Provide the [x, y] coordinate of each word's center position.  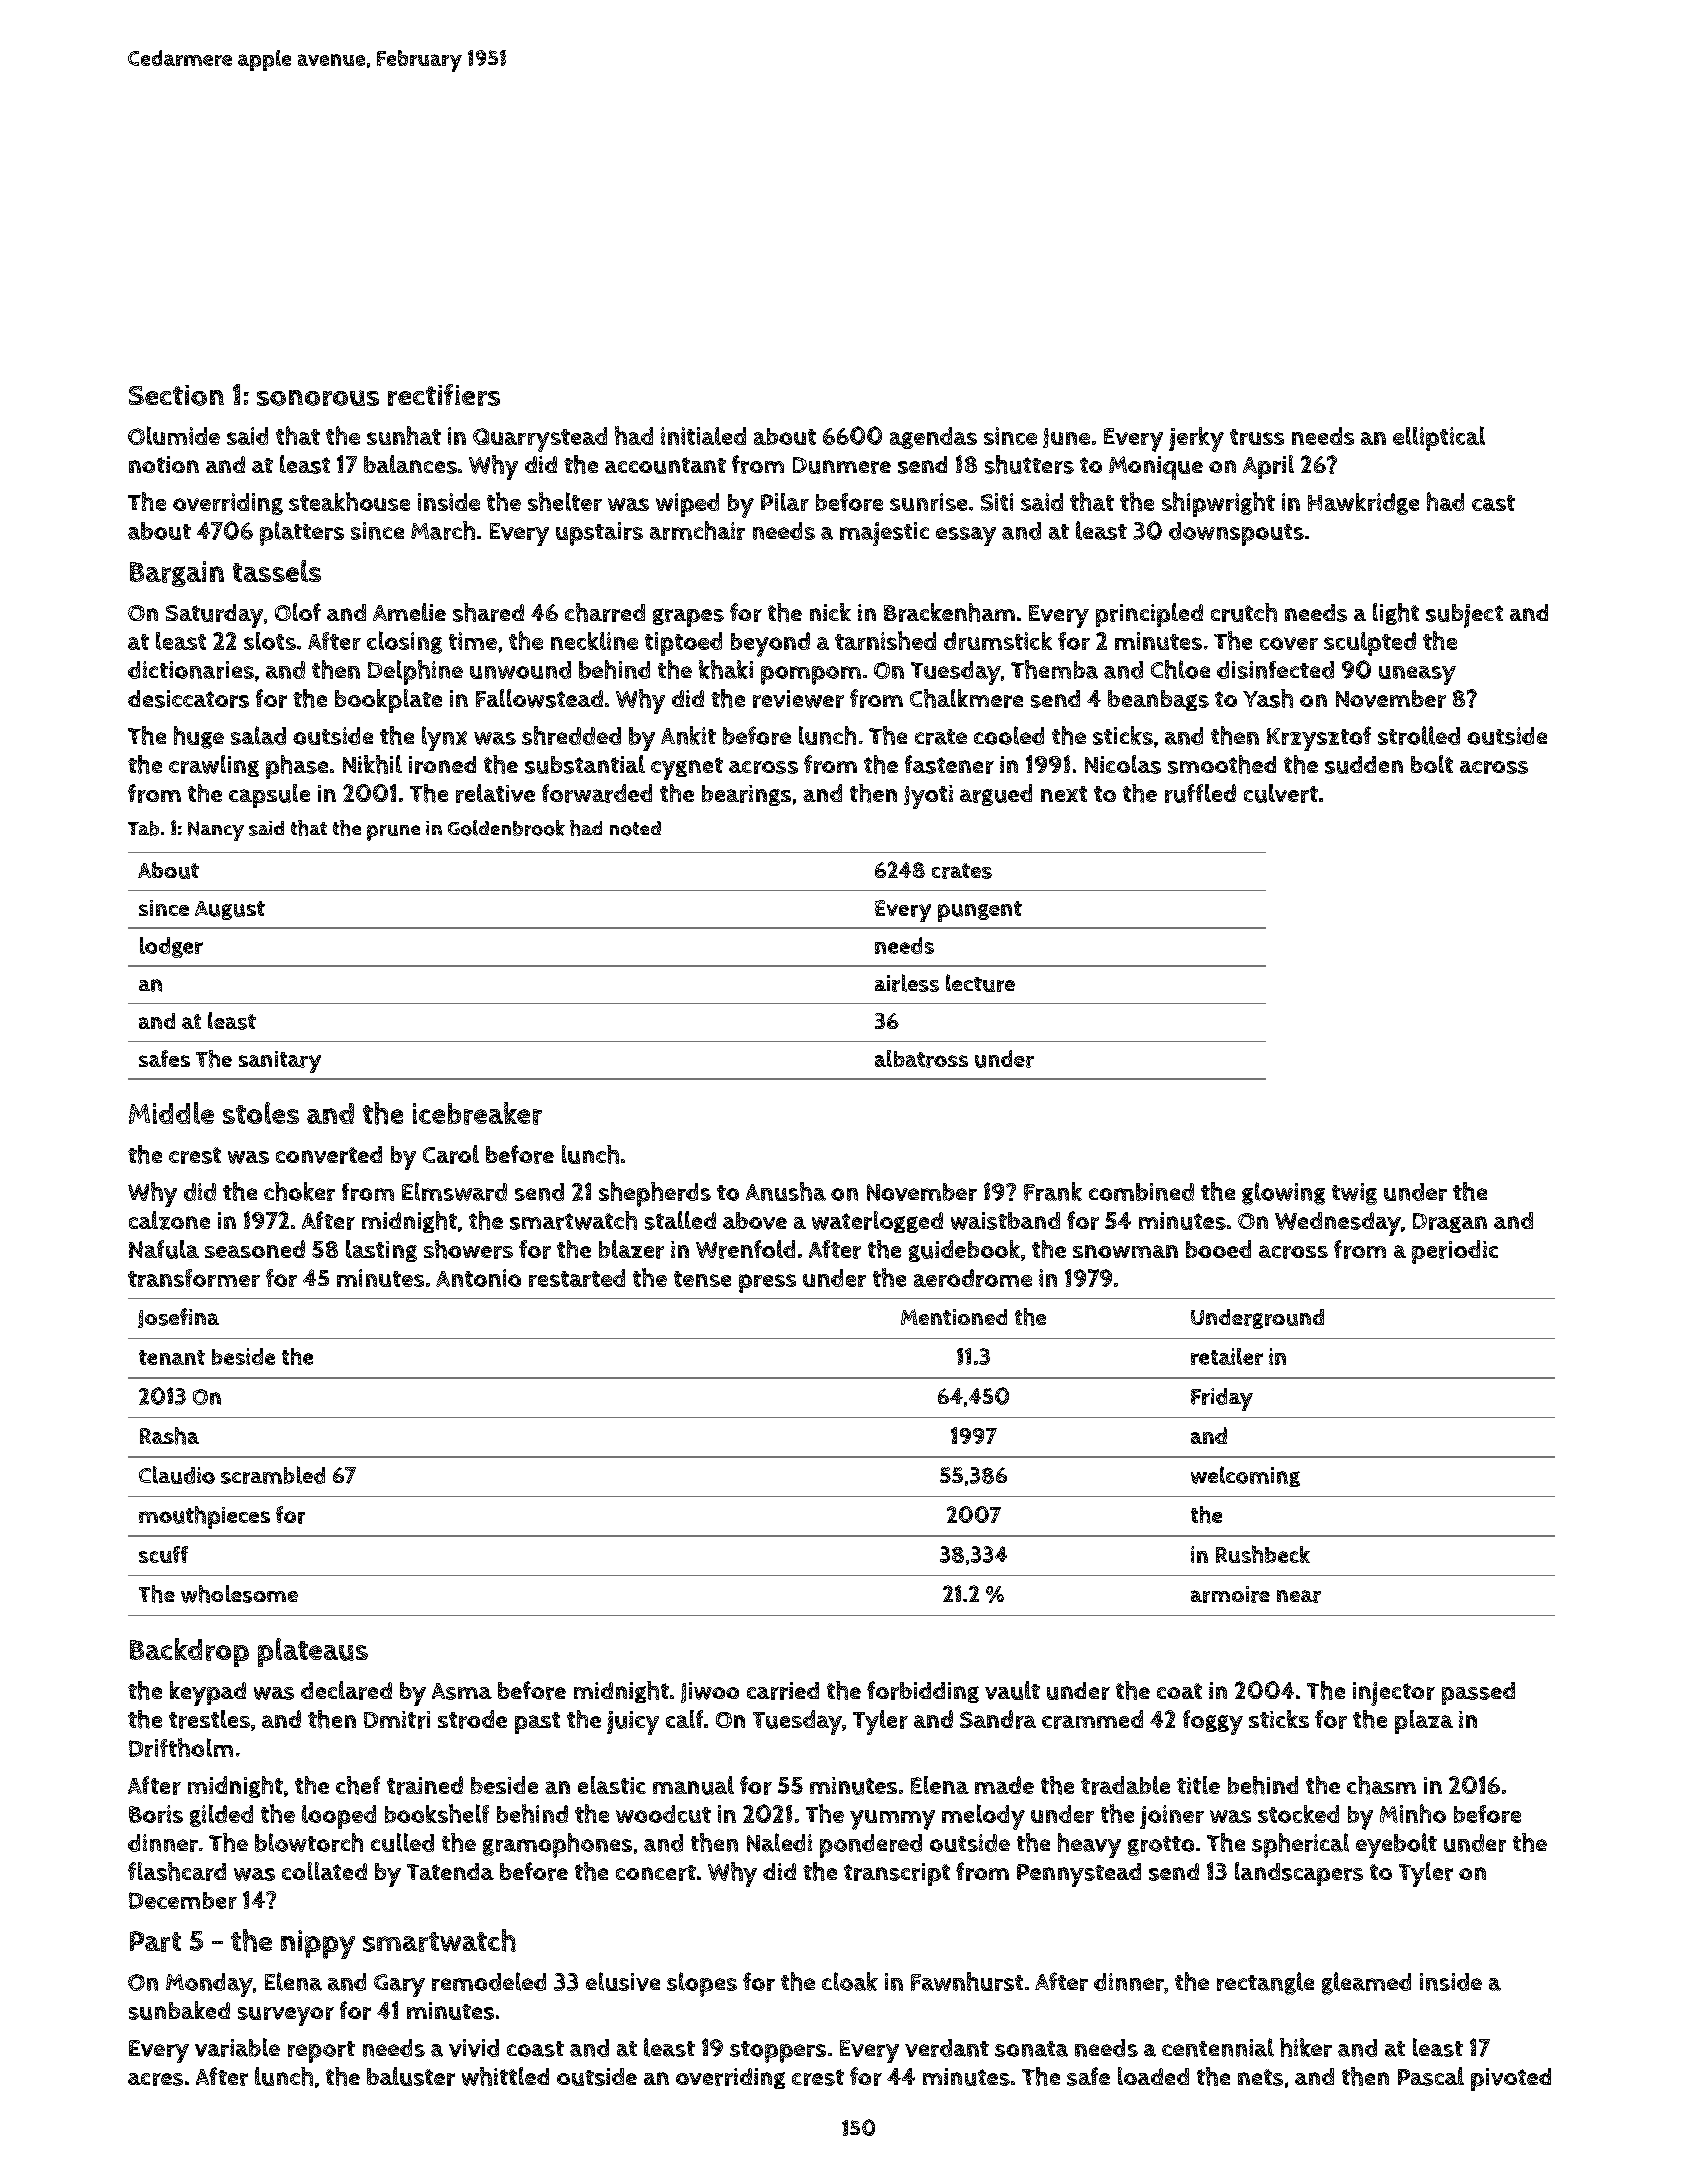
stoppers [778, 2052]
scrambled [273, 1475]
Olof [298, 612]
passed [1478, 1693]
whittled [505, 2076]
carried [783, 1691]
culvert [1281, 793]
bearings [746, 795]
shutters [1029, 464]
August [230, 910]
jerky [1196, 439]
